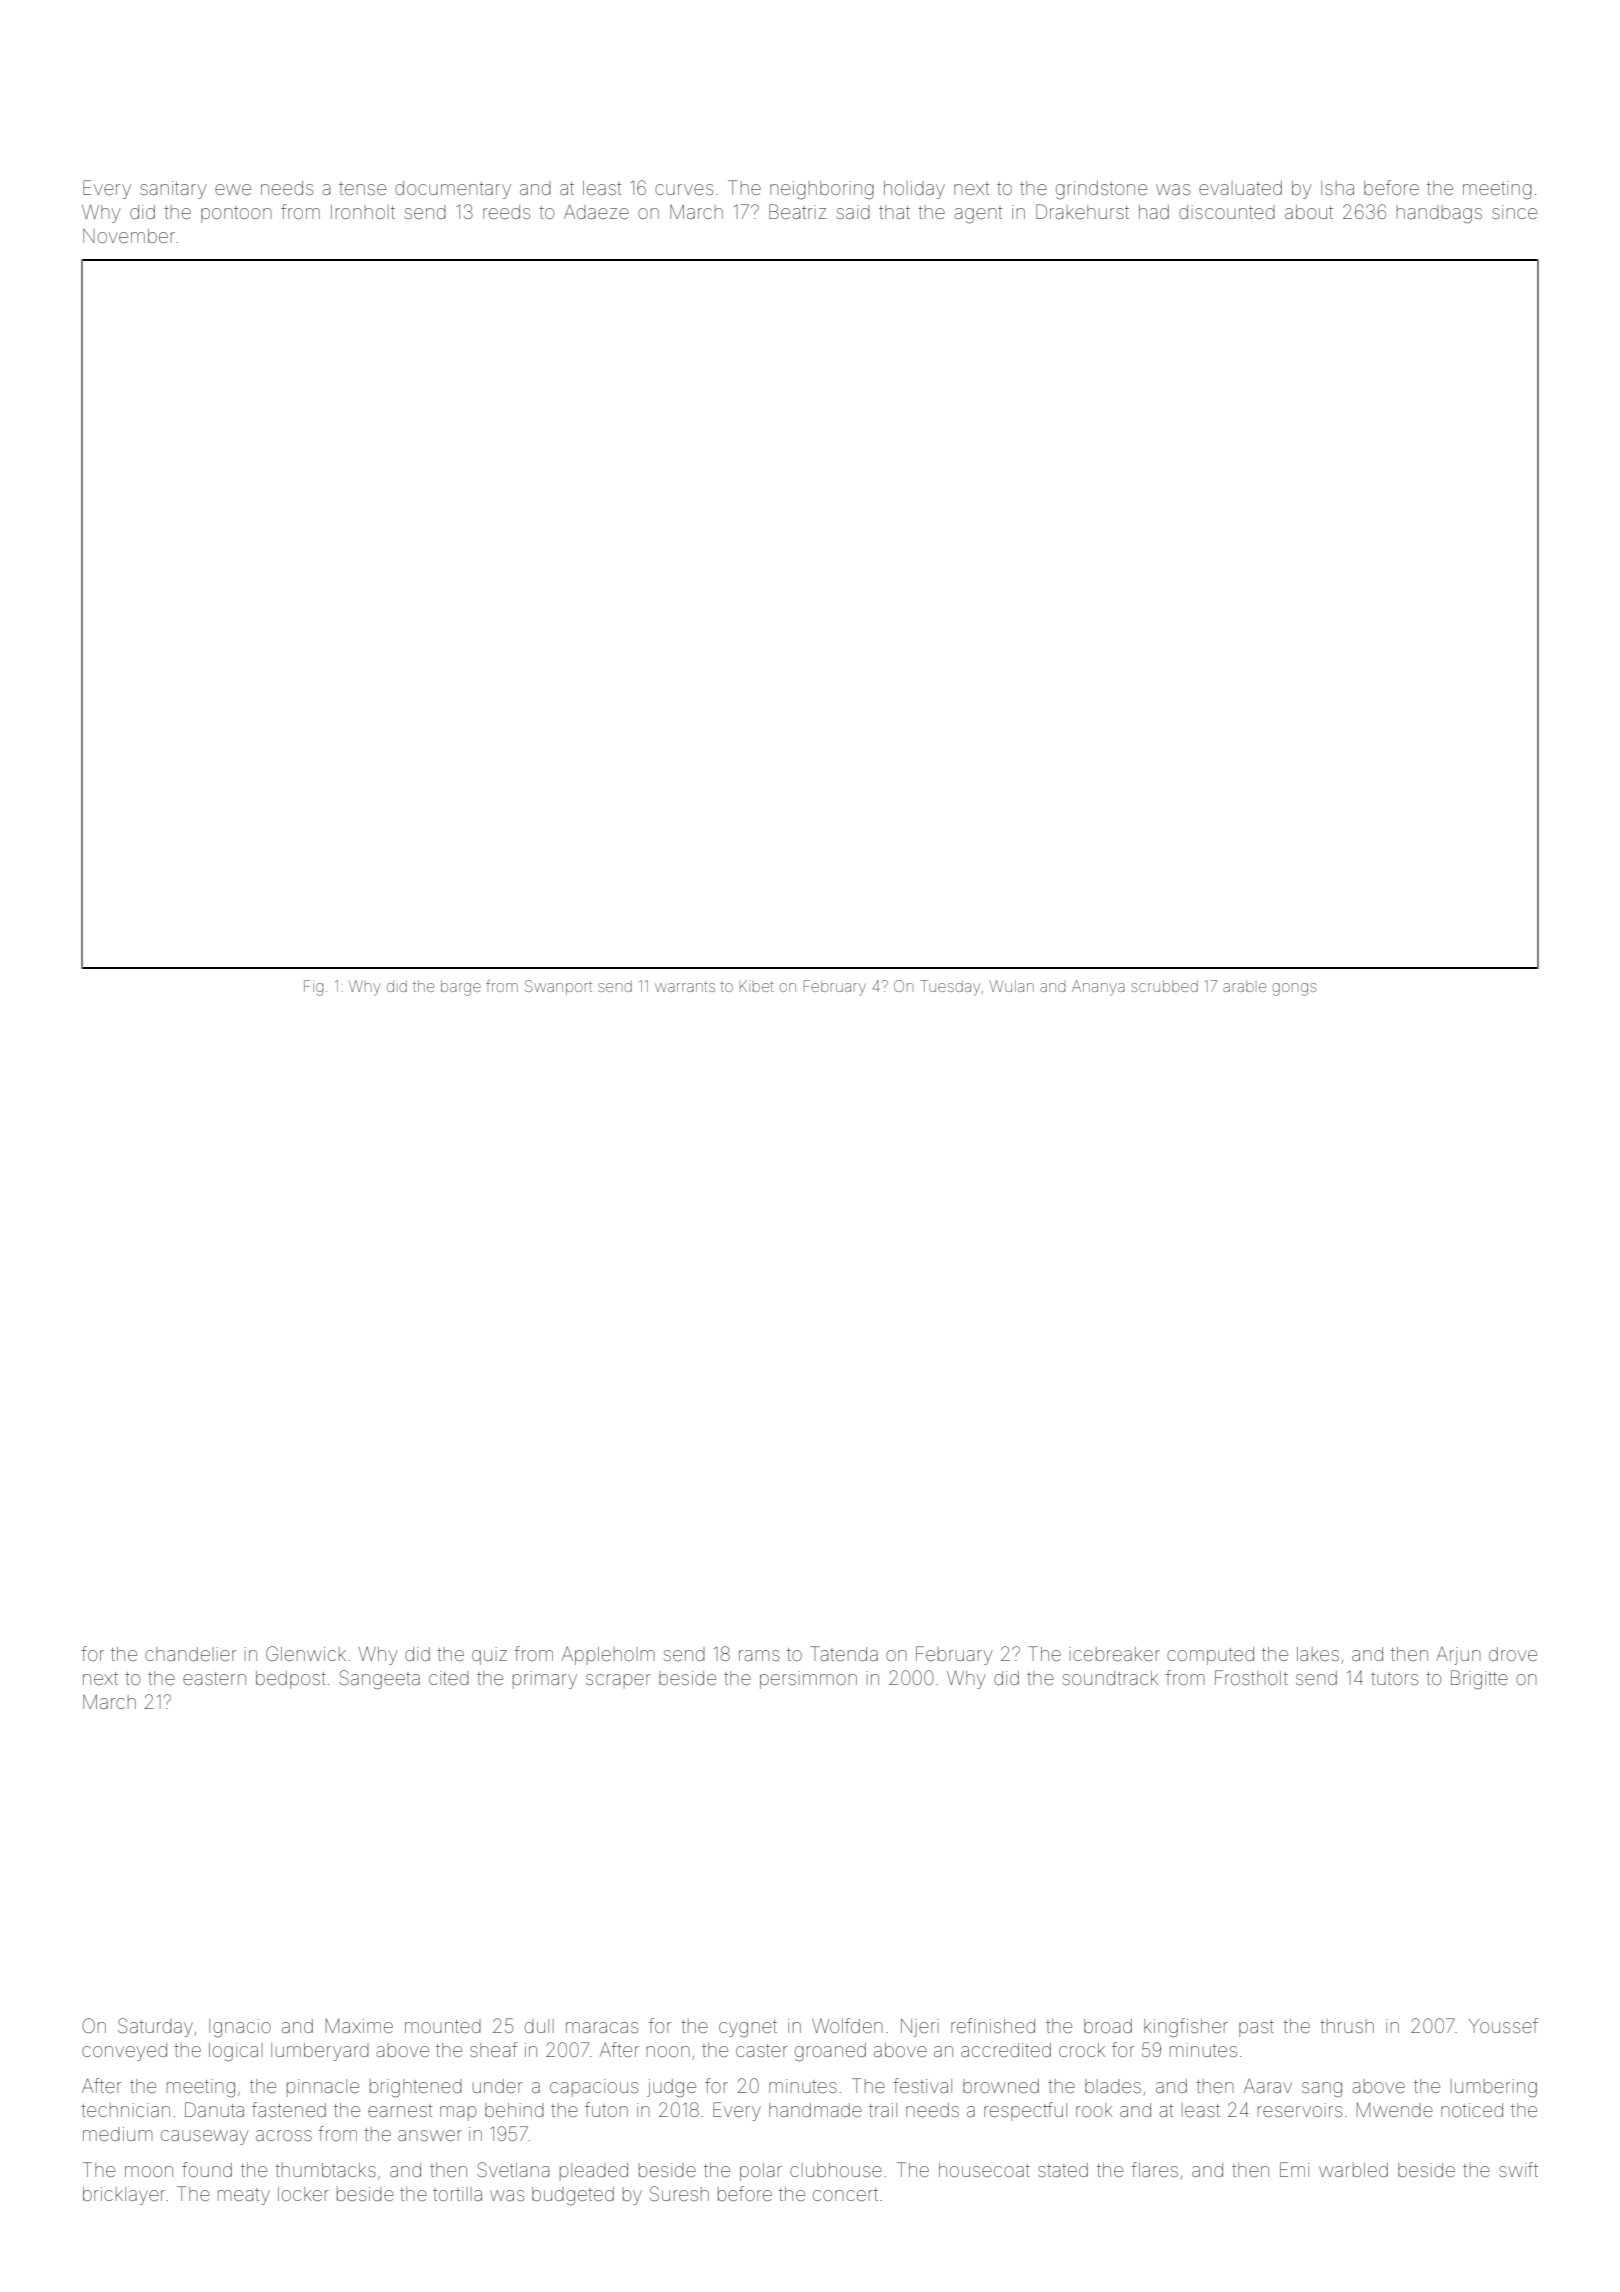  What do you see at coordinates (1353, 2170) in the screenshot?
I see `warbled` at bounding box center [1353, 2170].
